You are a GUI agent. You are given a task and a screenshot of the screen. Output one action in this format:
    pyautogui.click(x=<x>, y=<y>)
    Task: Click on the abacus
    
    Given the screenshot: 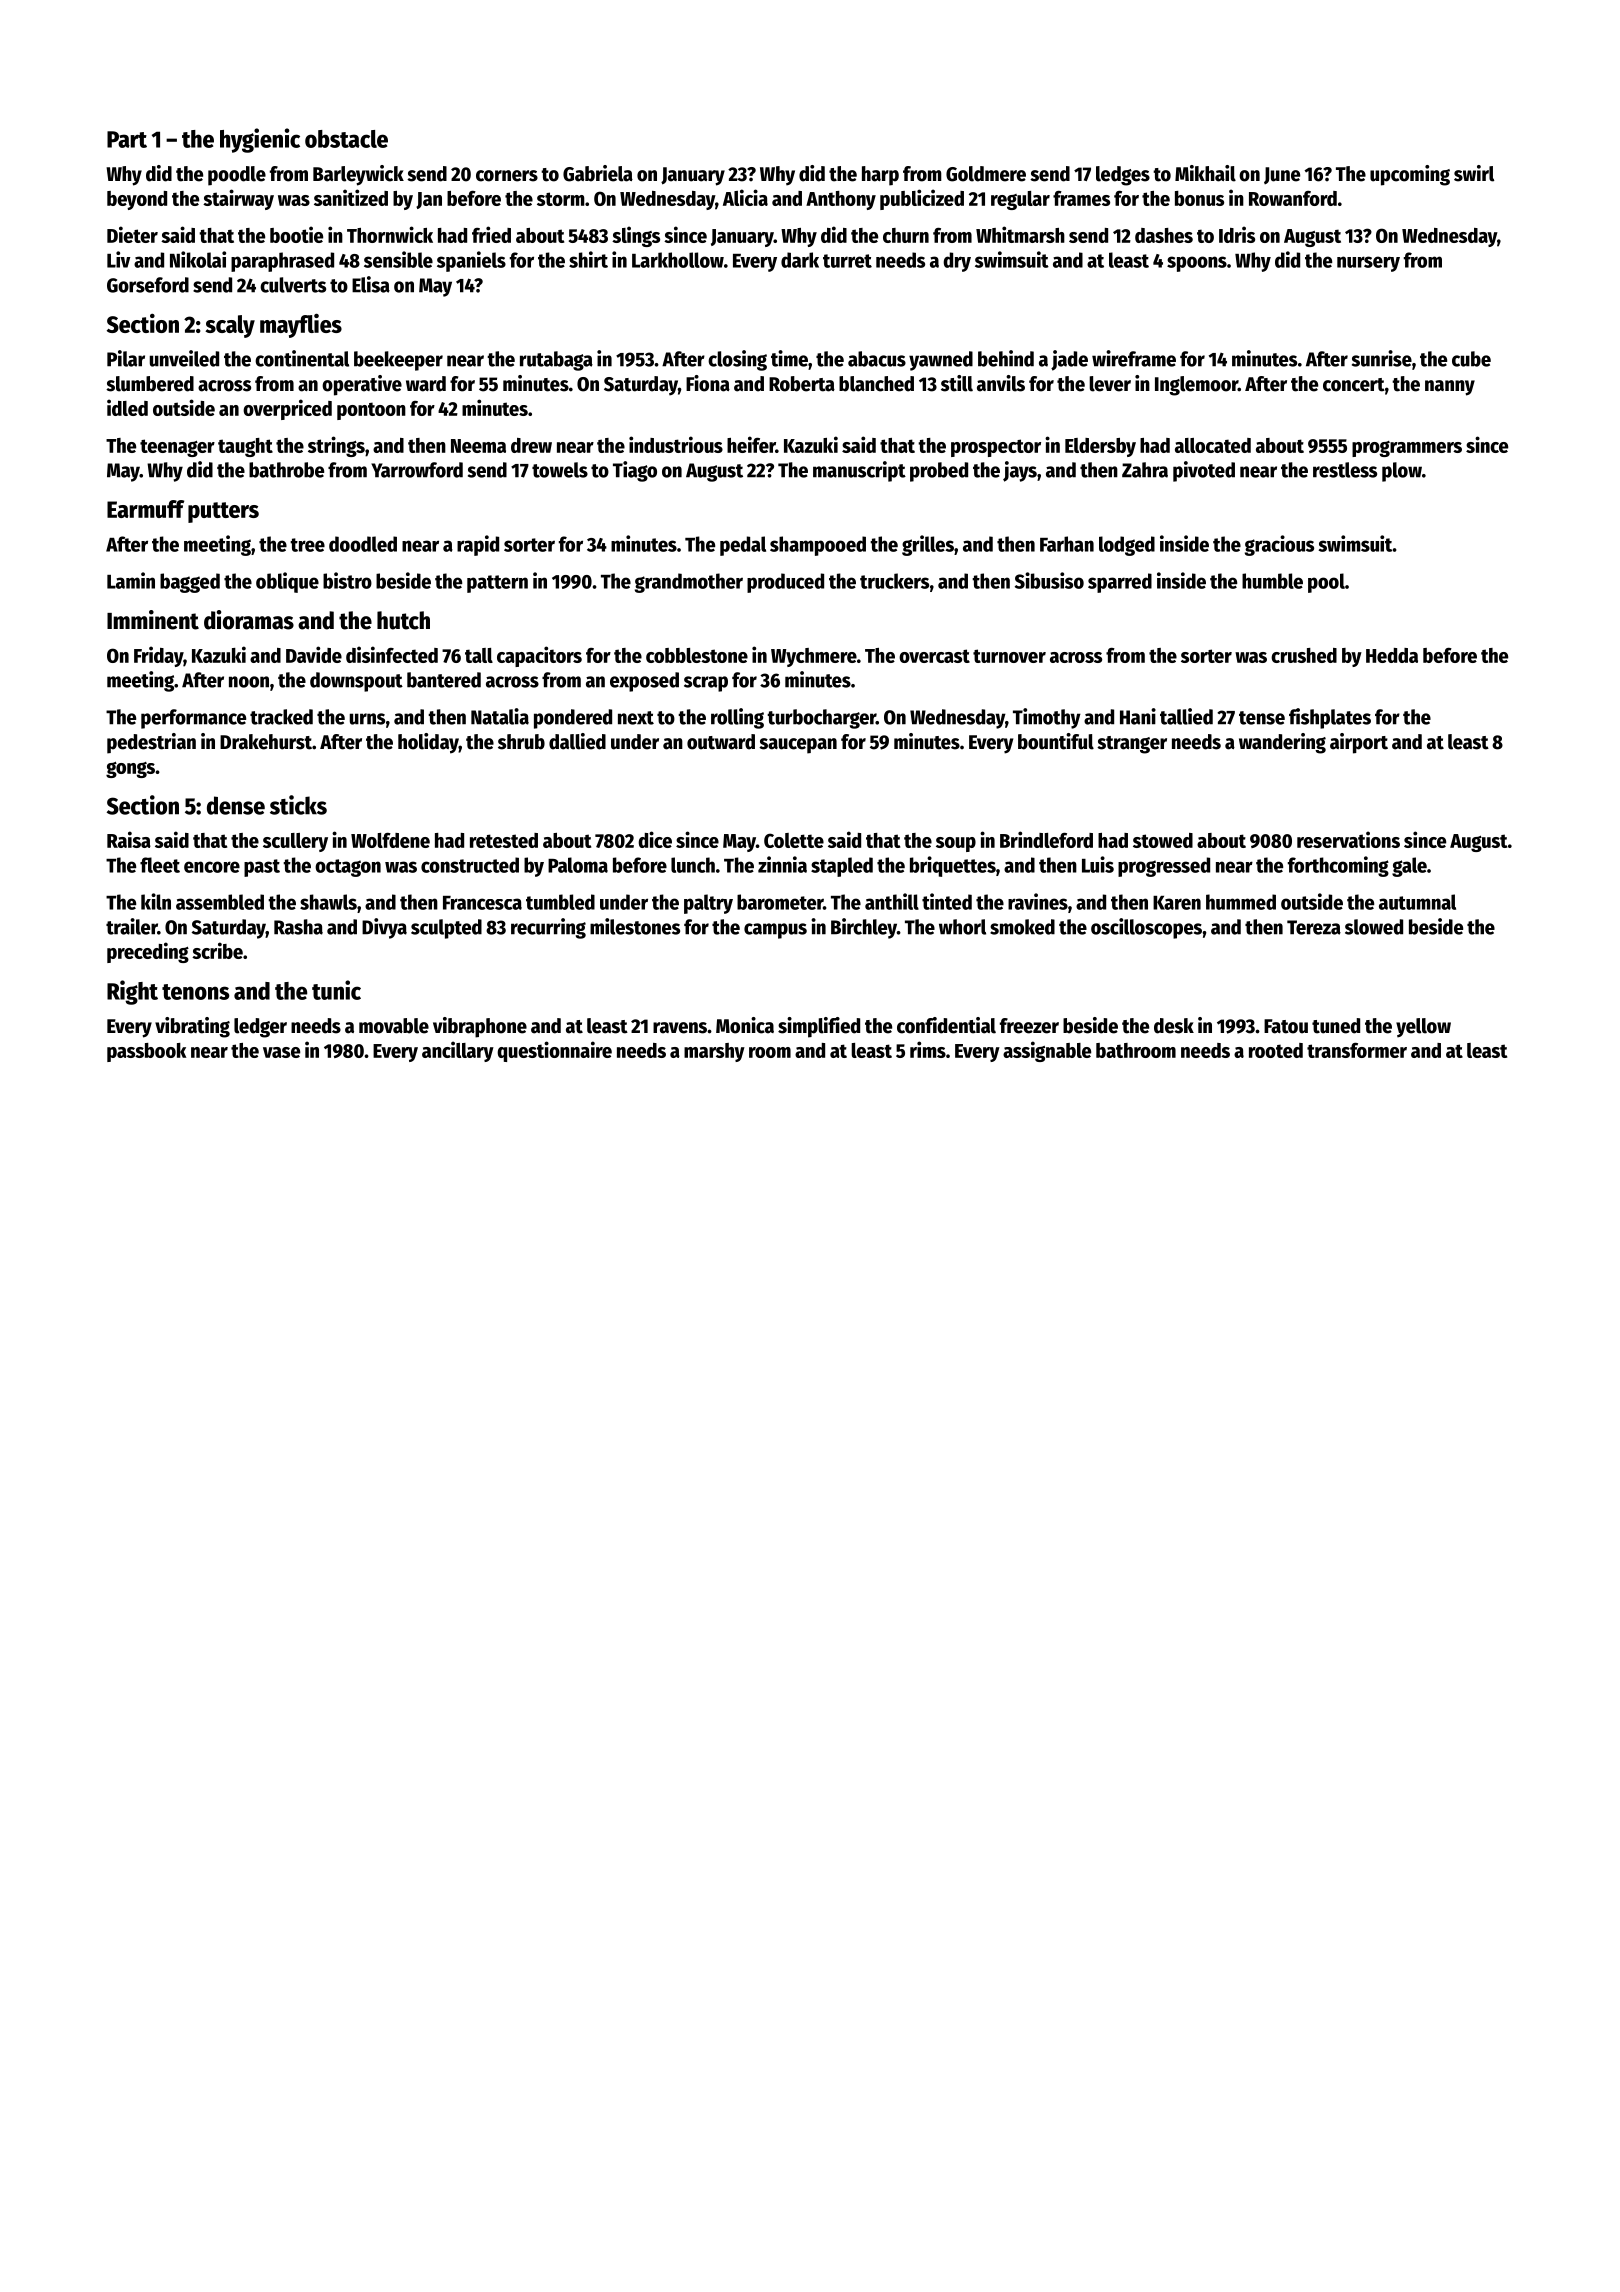 What is the action you would take?
    pyautogui.click(x=877, y=359)
